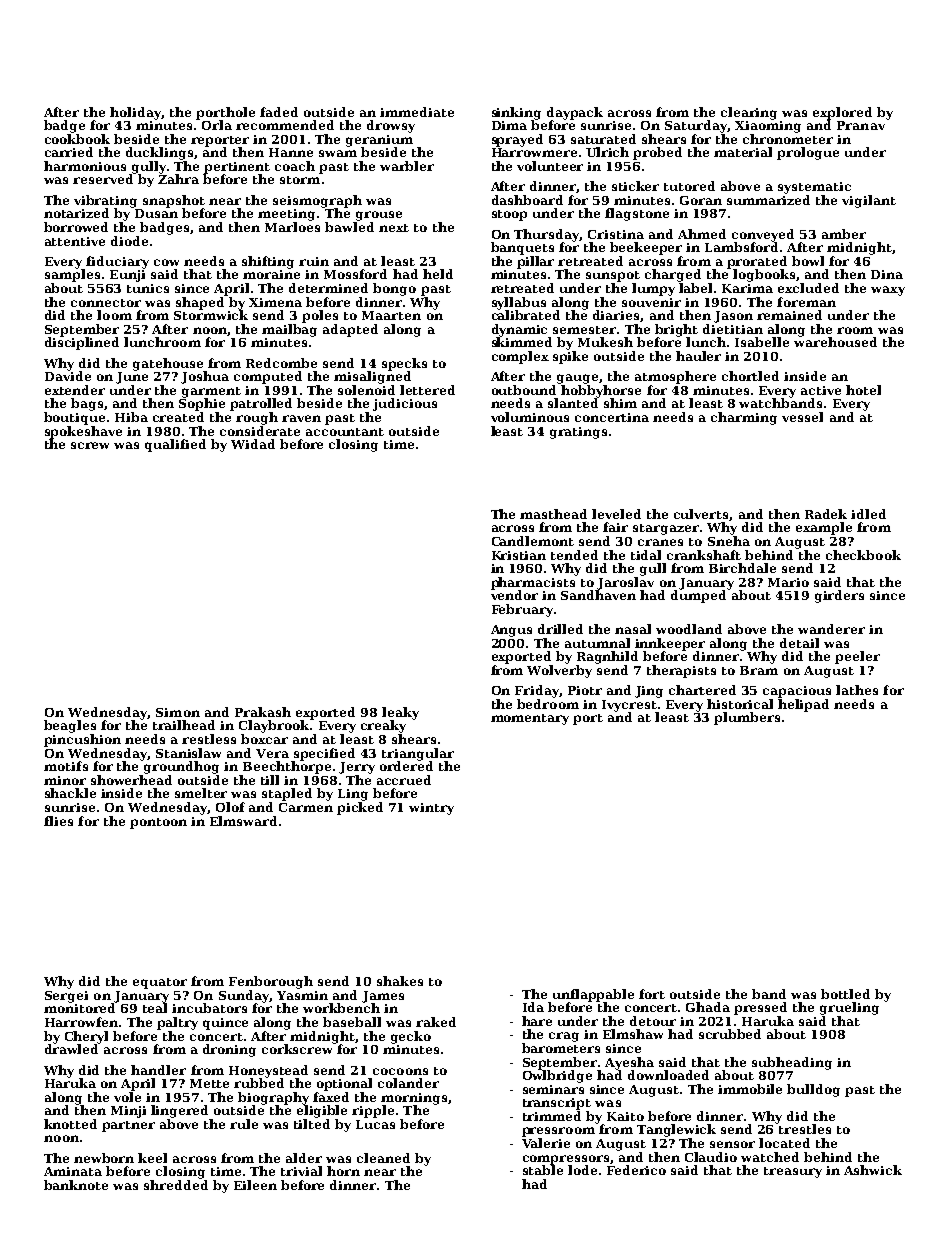  I want to click on warbler, so click(407, 166).
